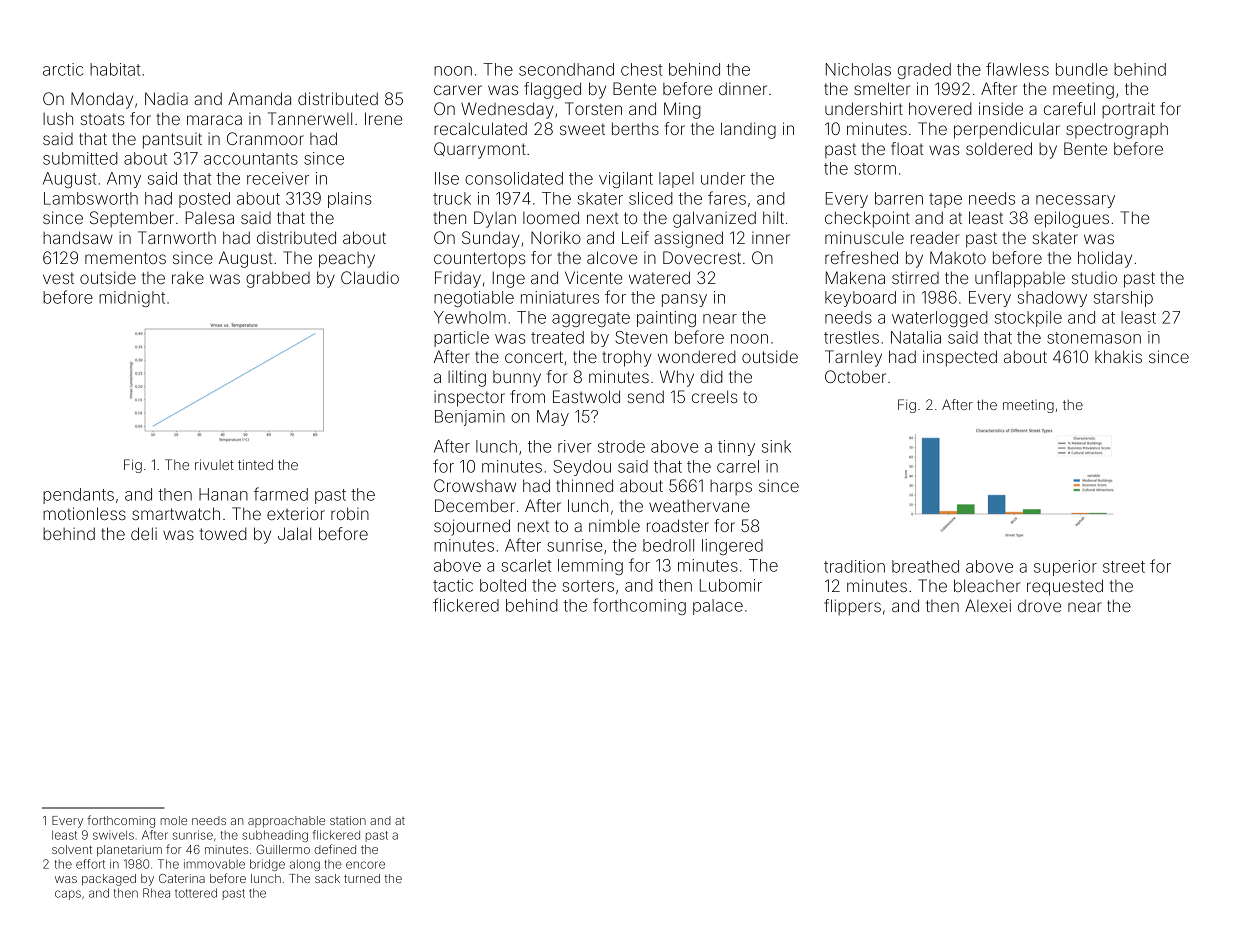  I want to click on deli, so click(144, 533).
